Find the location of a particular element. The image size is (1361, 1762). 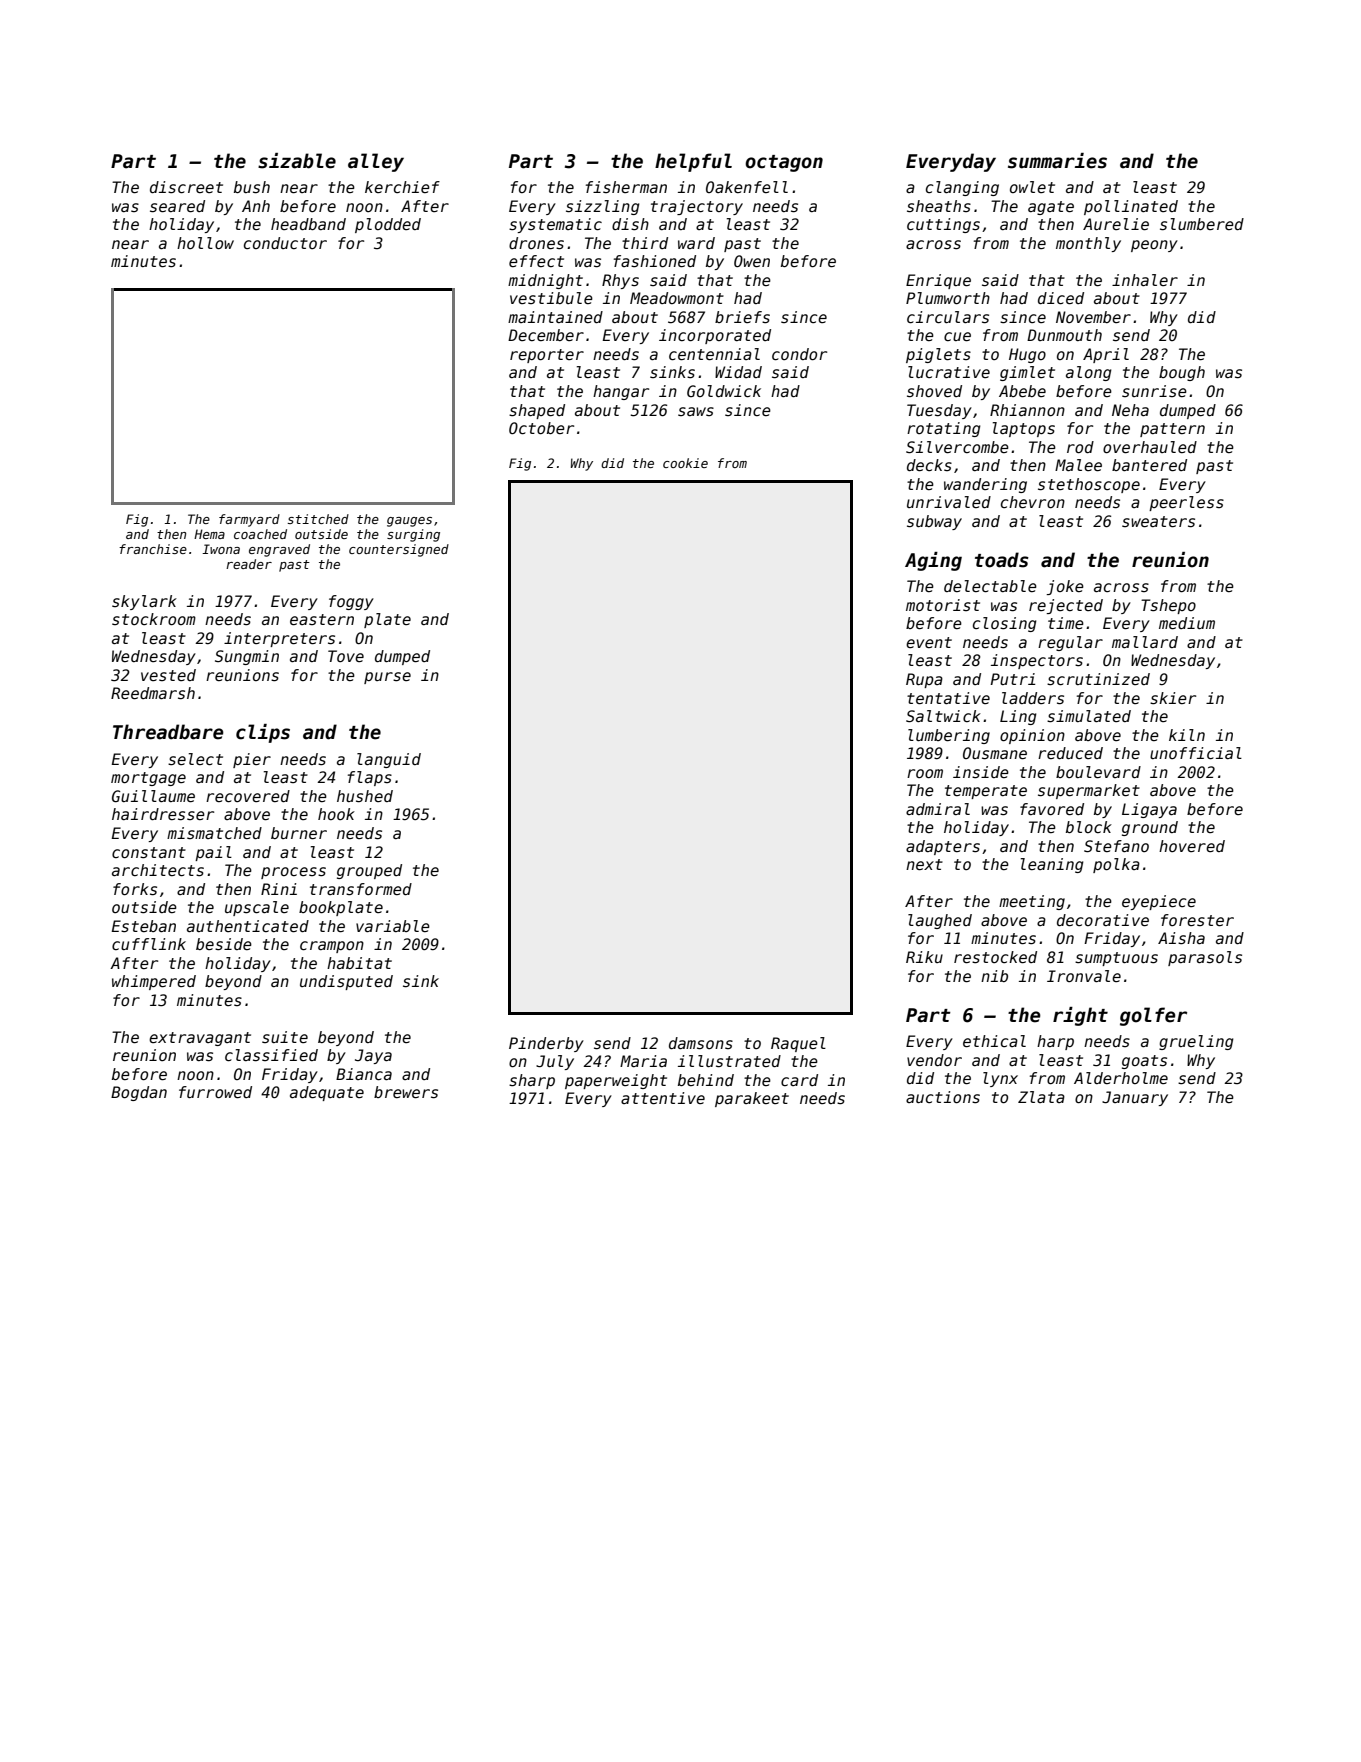

headband is located at coordinates (308, 224).
